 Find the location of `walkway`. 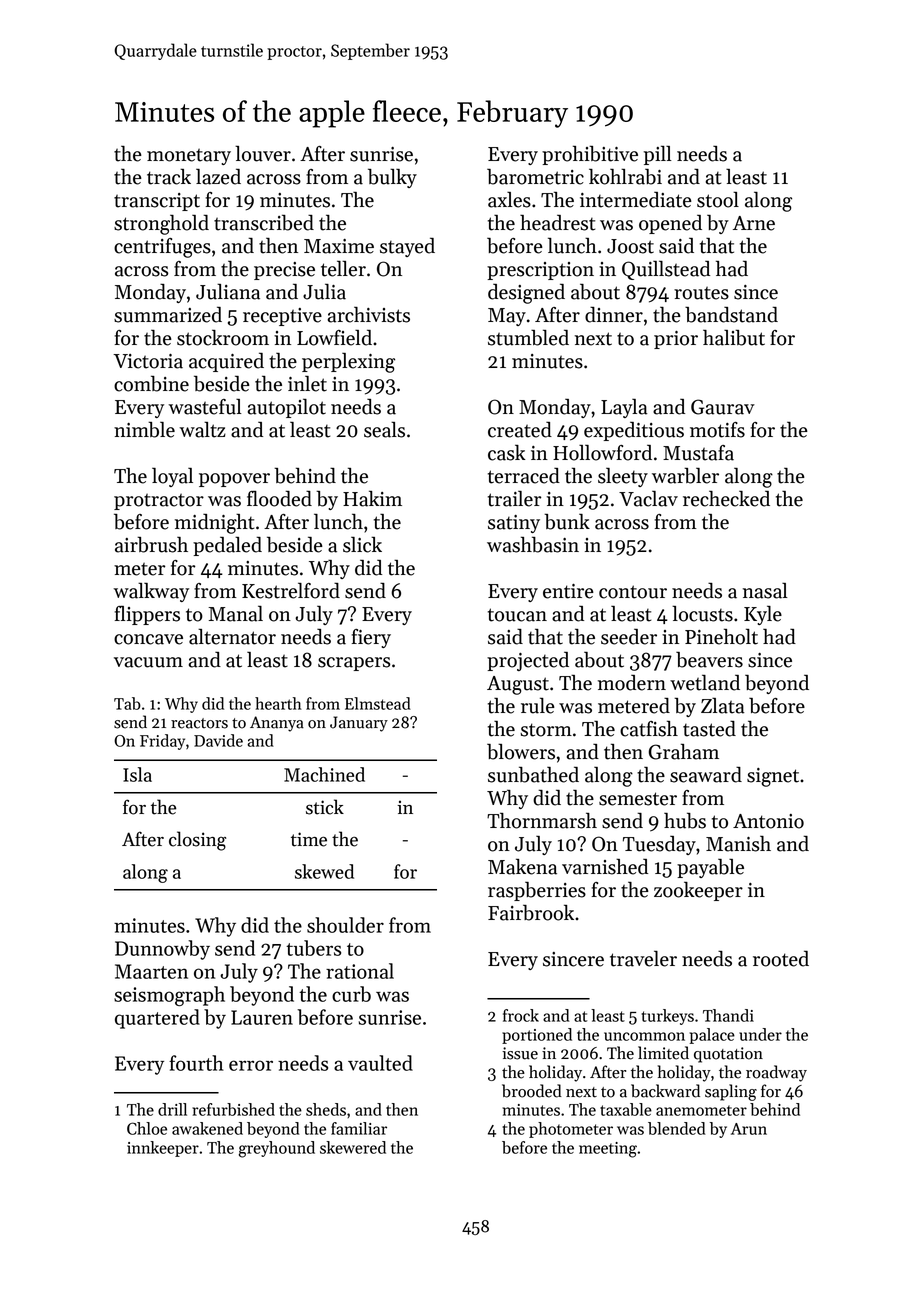

walkway is located at coordinates (151, 592).
